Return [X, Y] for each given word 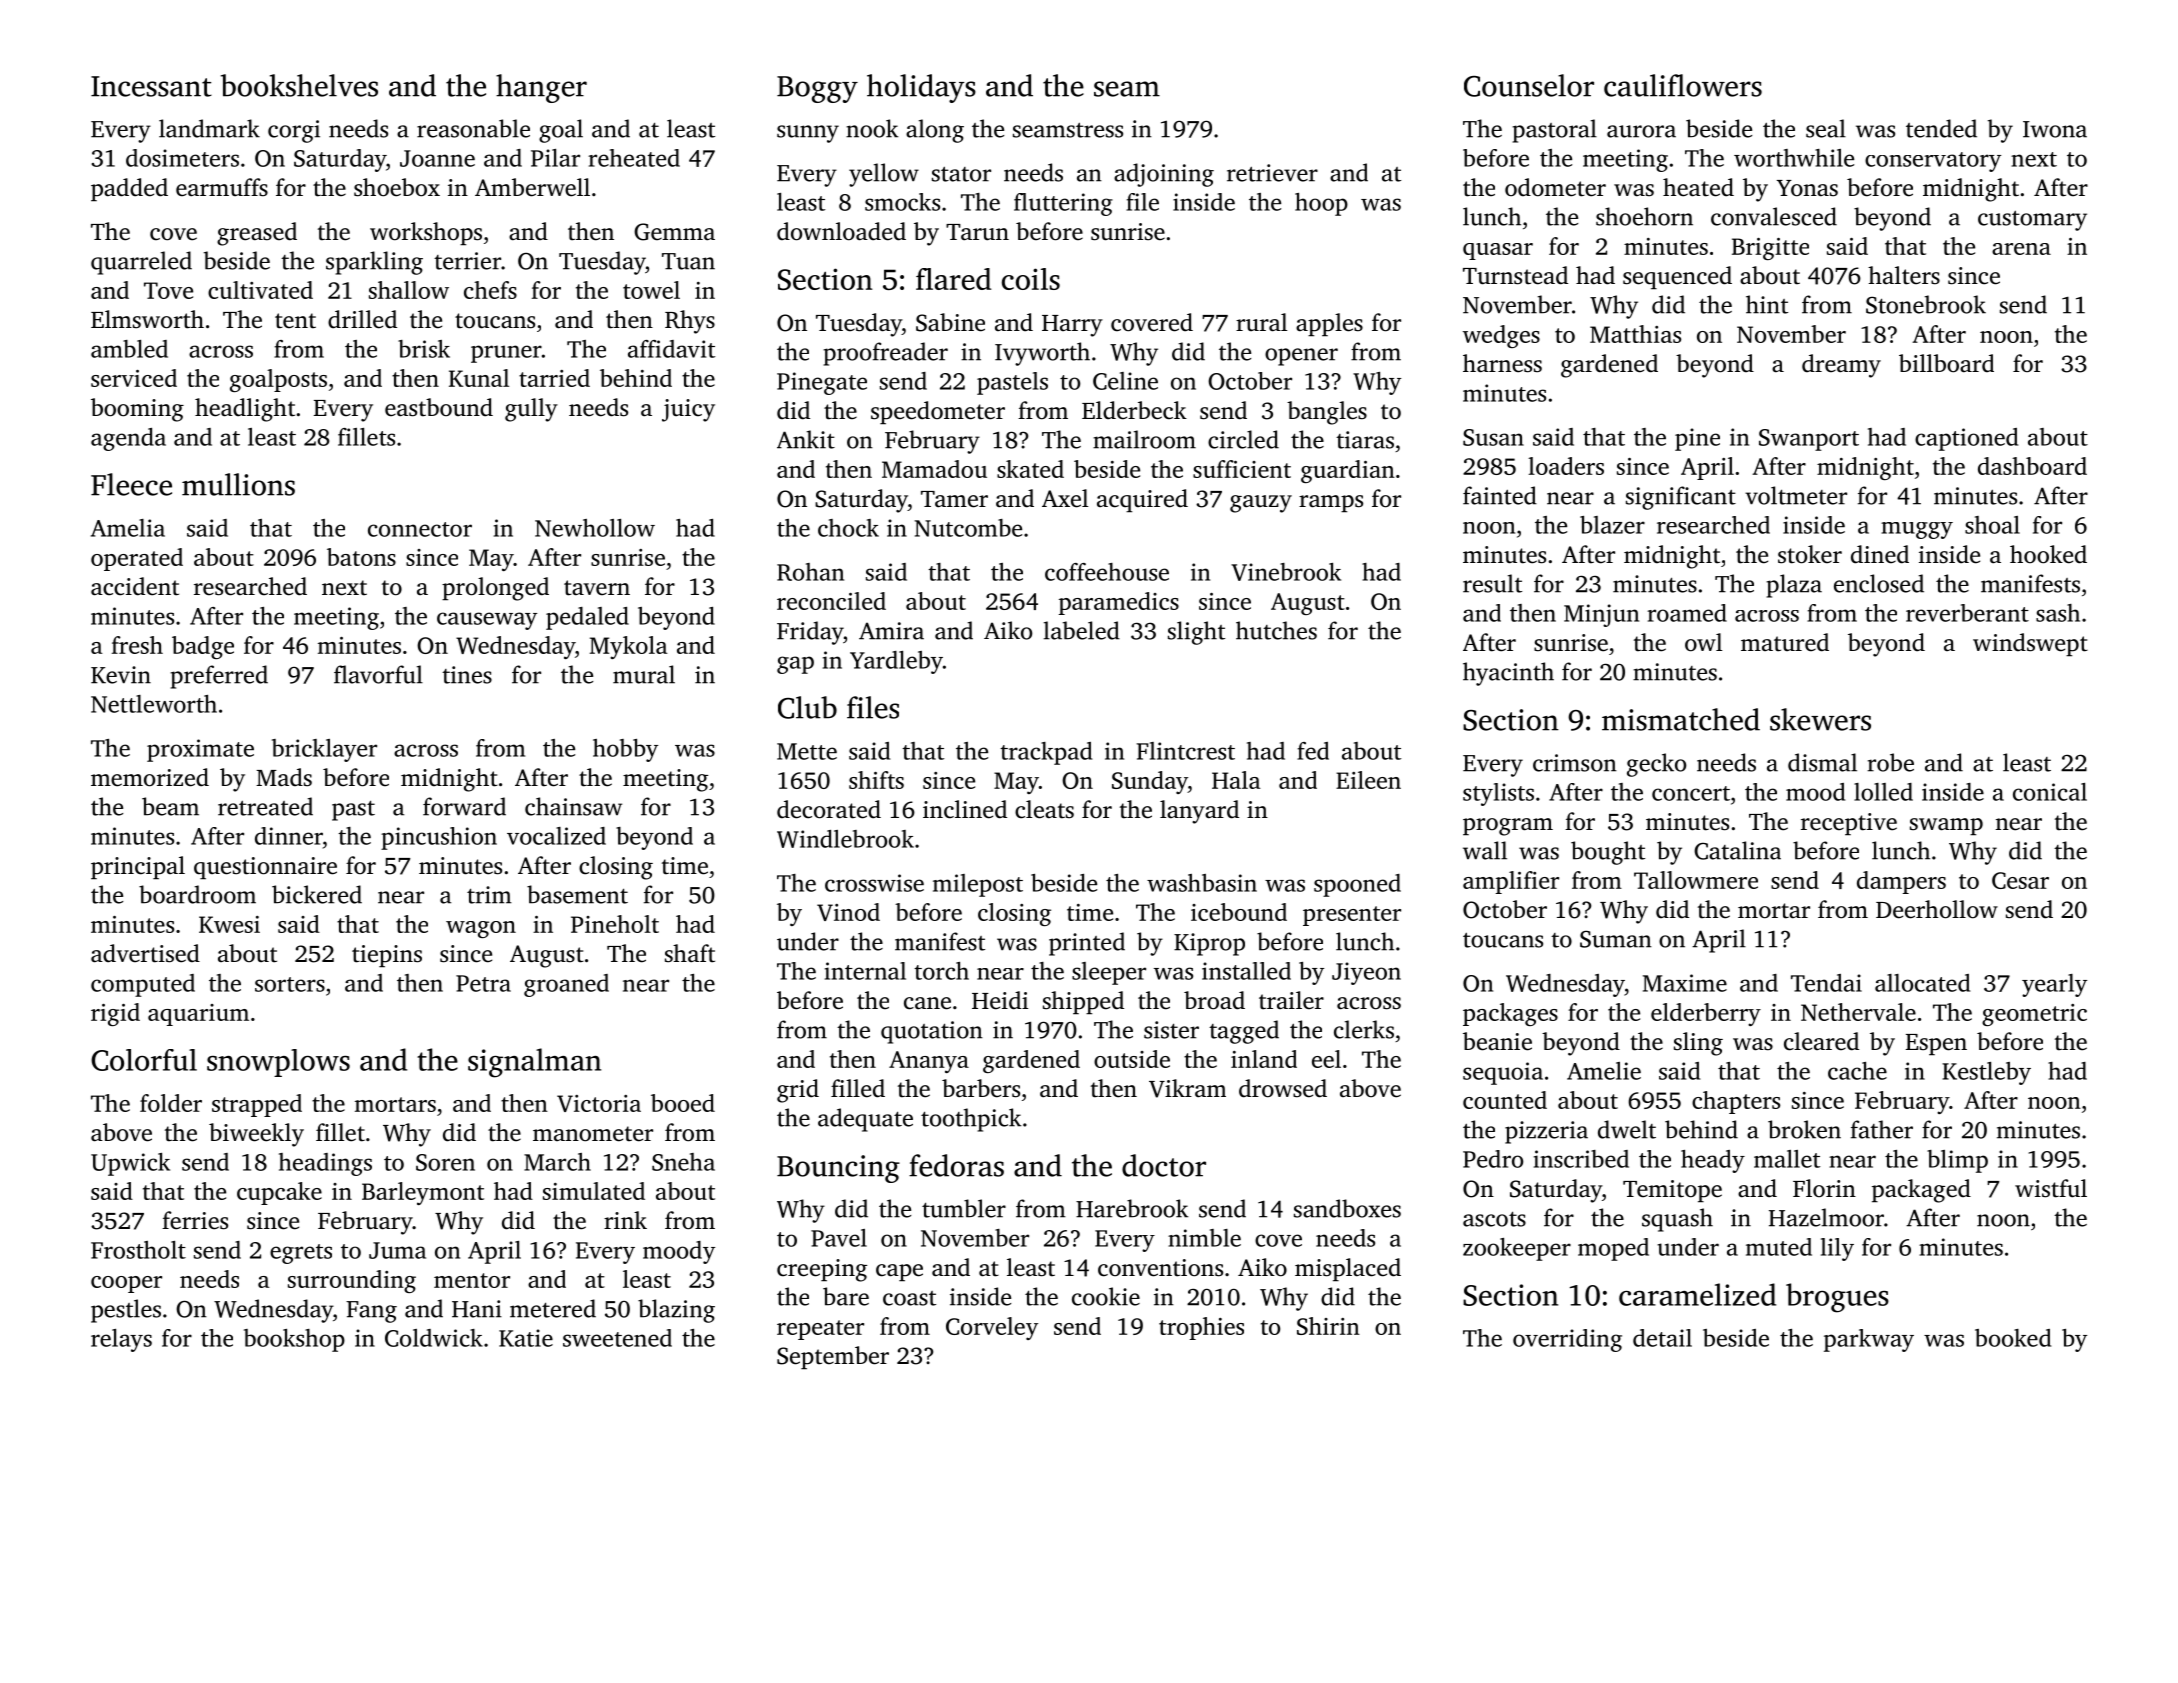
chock [848, 528]
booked [2013, 1338]
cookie [1106, 1296]
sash [2058, 613]
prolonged [495, 589]
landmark [209, 128]
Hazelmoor [1826, 1217]
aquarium [198, 1015]
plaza [1794, 586]
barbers [981, 1088]
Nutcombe [968, 528]
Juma [397, 1250]
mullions [238, 484]
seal [1826, 128]
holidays [921, 88]
